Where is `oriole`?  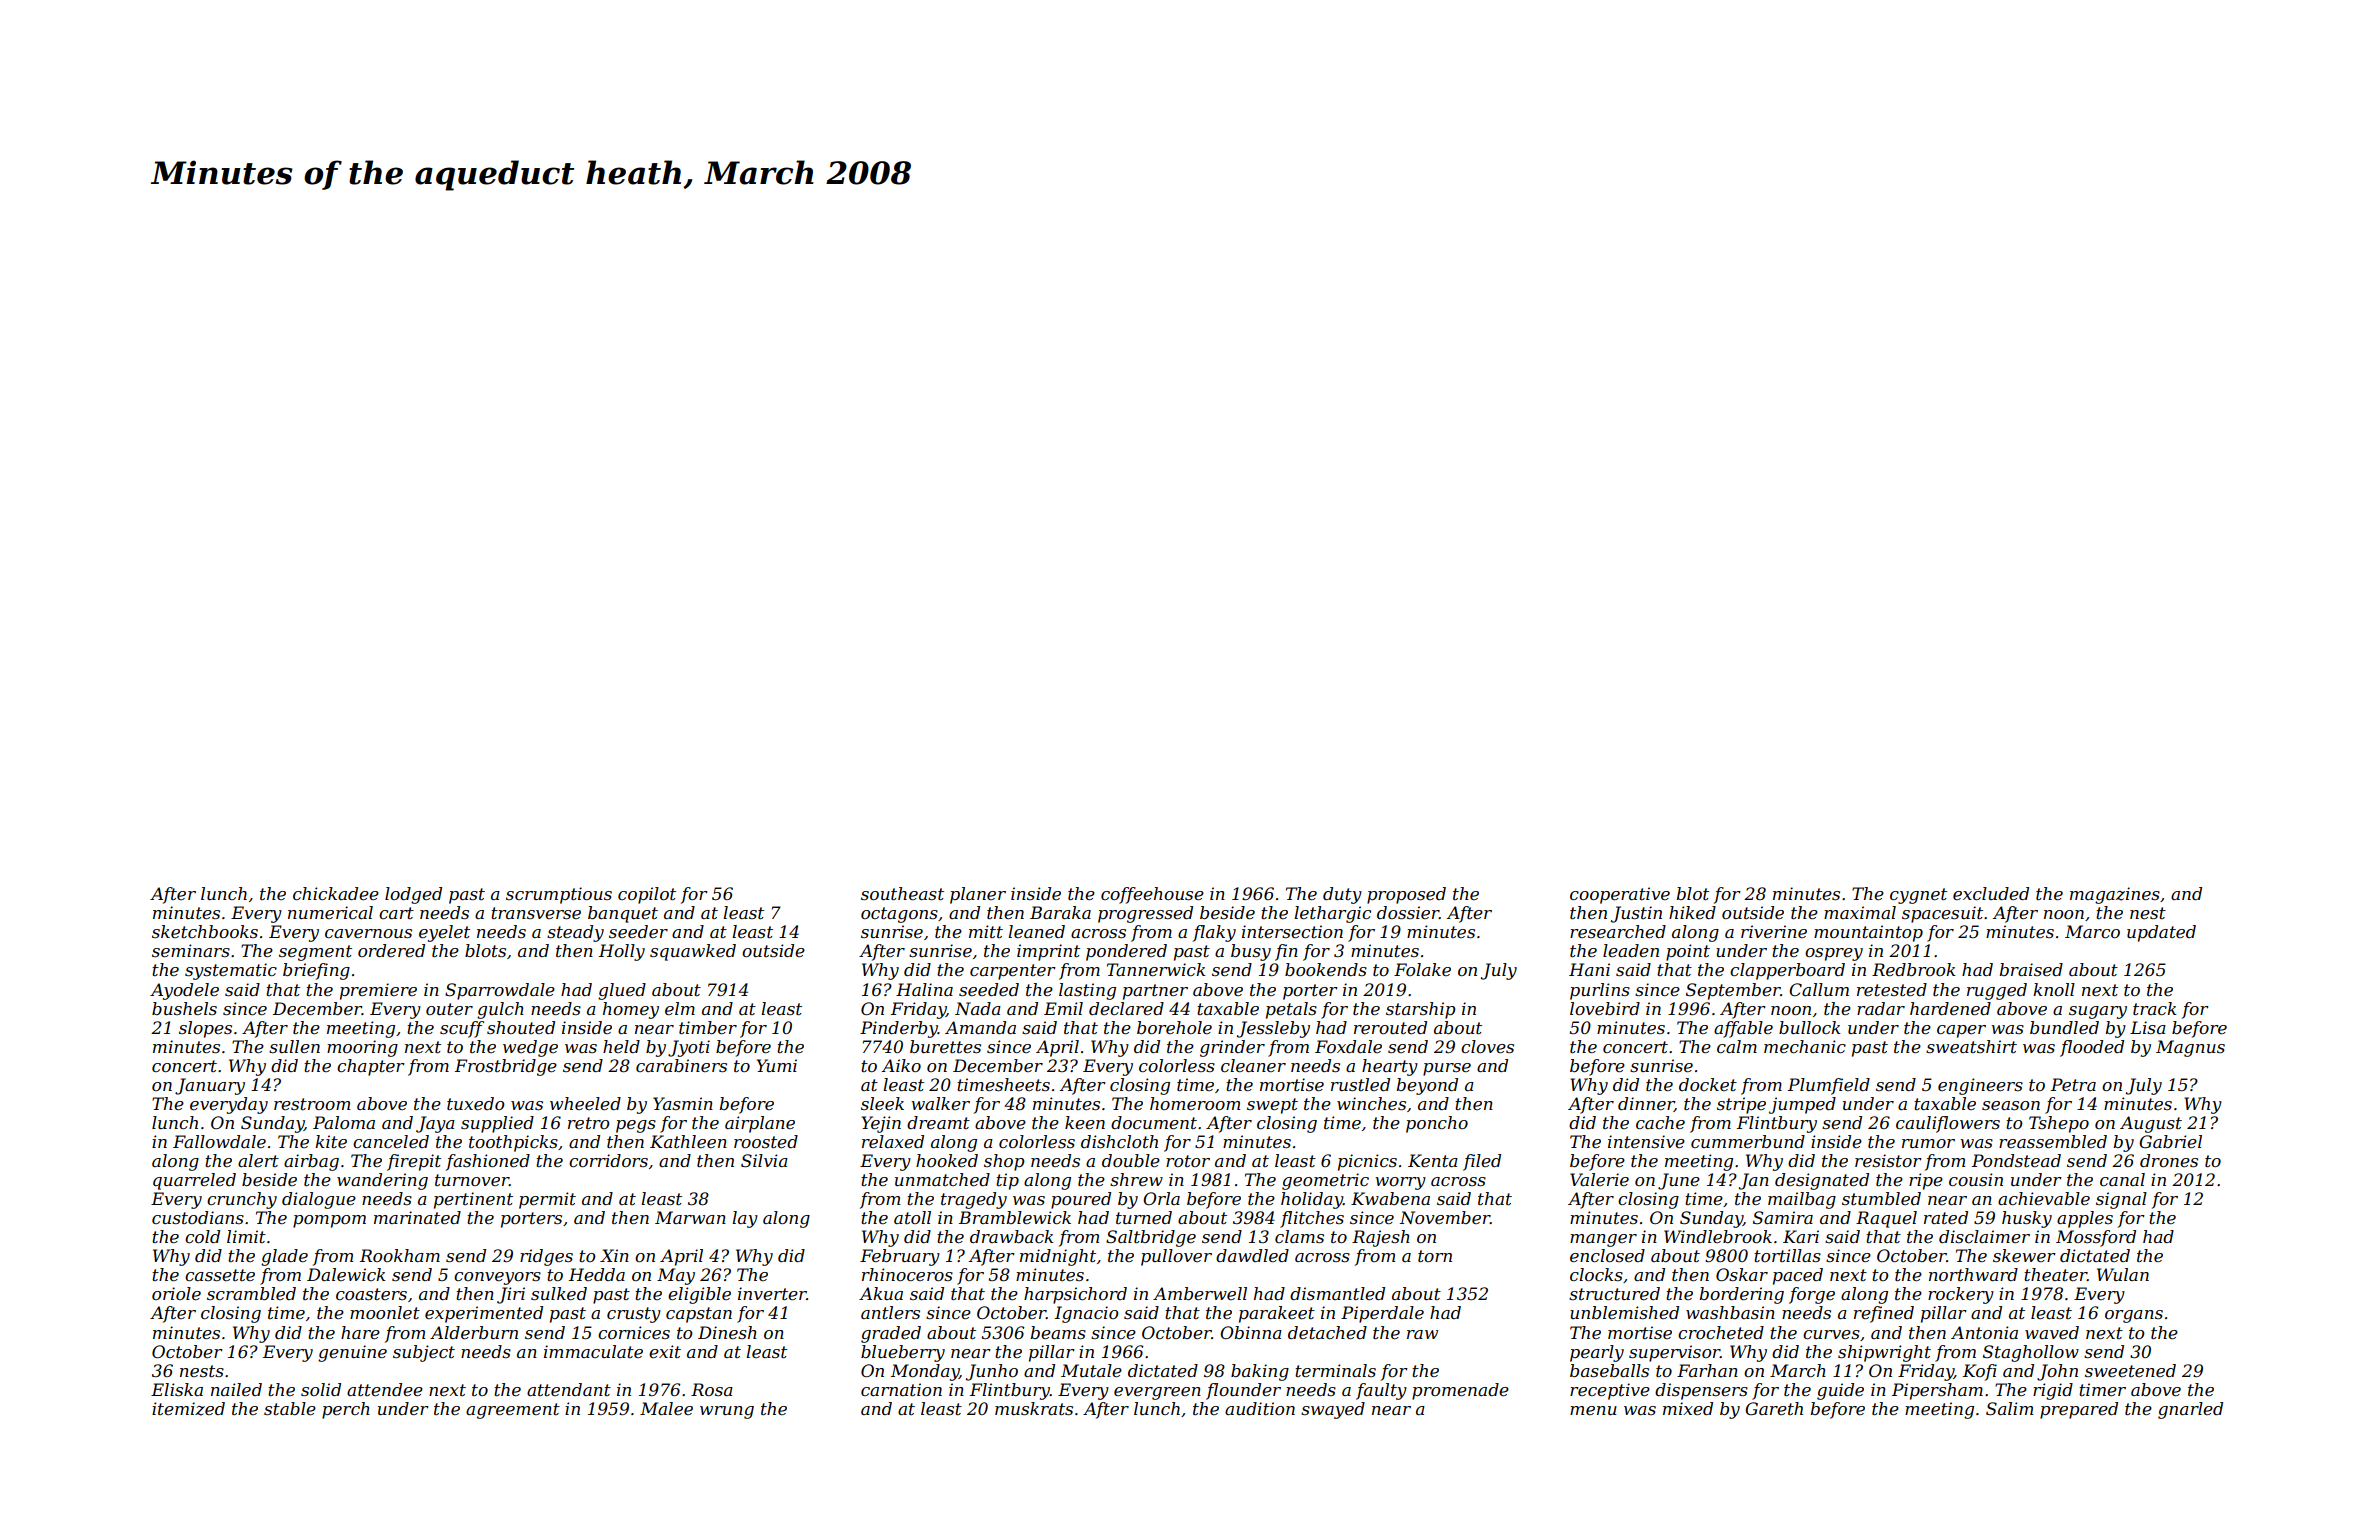
oriole is located at coordinates (176, 1293).
